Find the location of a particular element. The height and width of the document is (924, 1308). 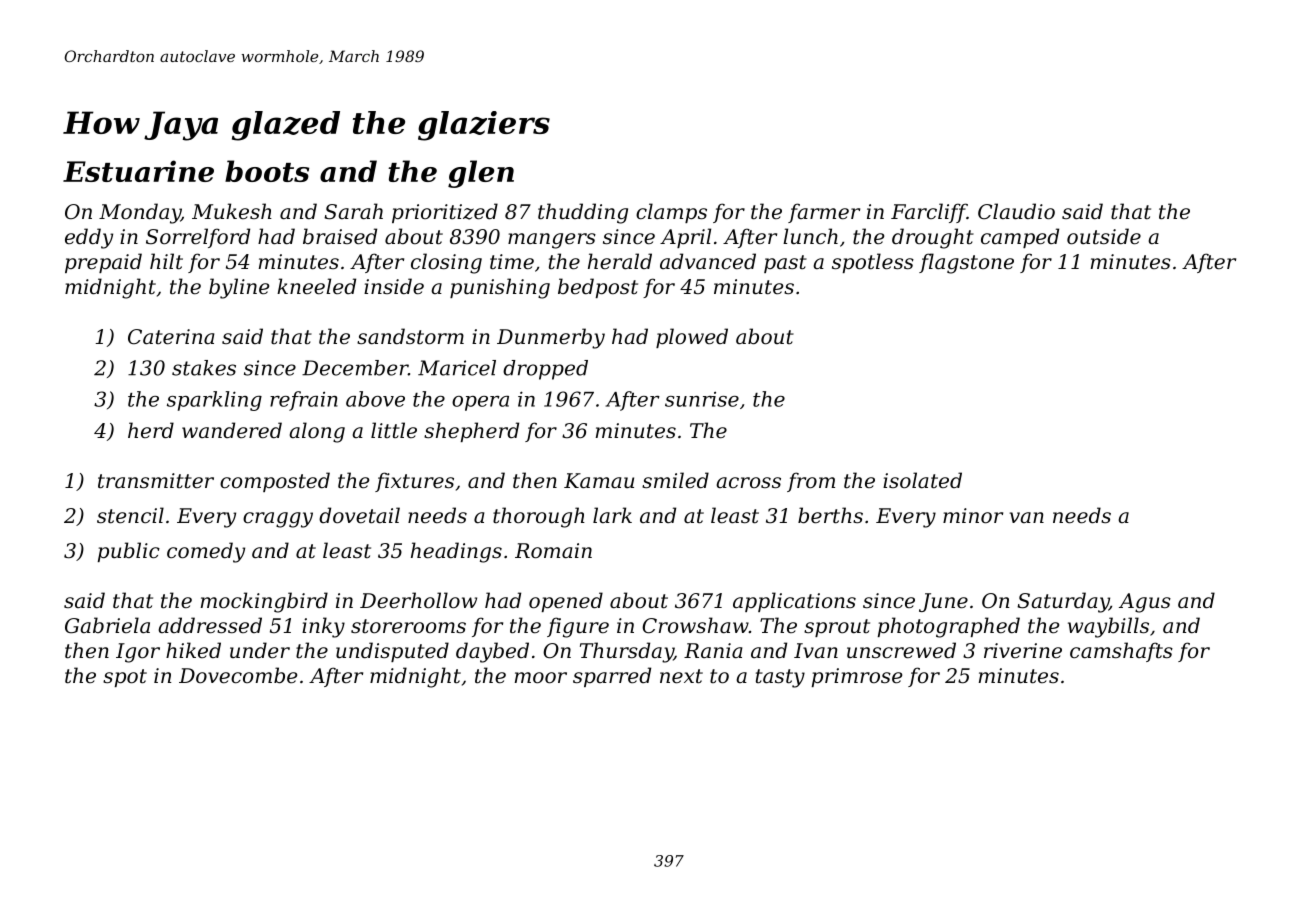

Dovecombe is located at coordinates (238, 675).
